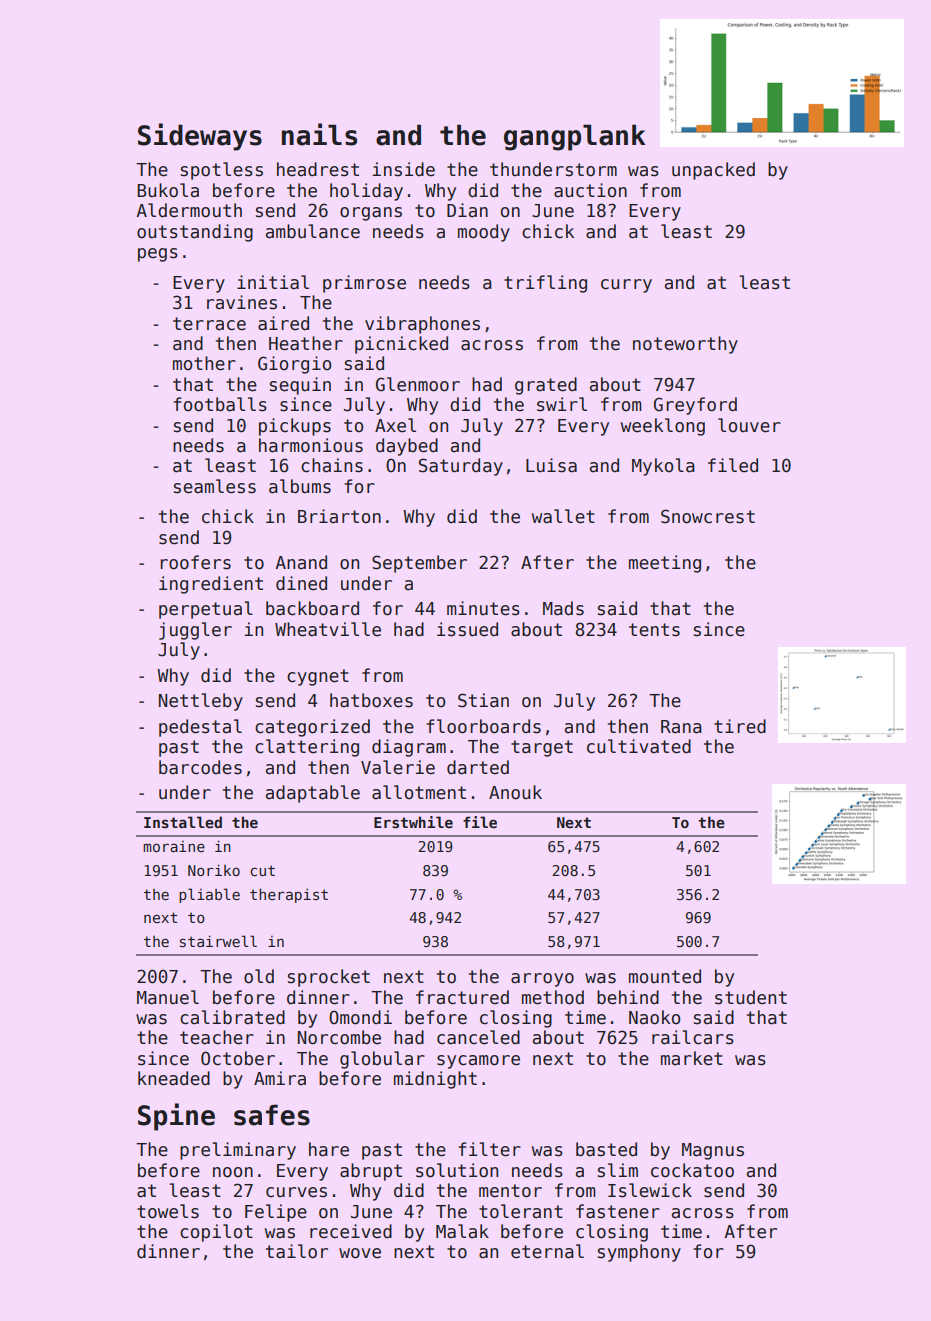  Describe the element at coordinates (200, 137) in the document. I see `Sideways` at that location.
